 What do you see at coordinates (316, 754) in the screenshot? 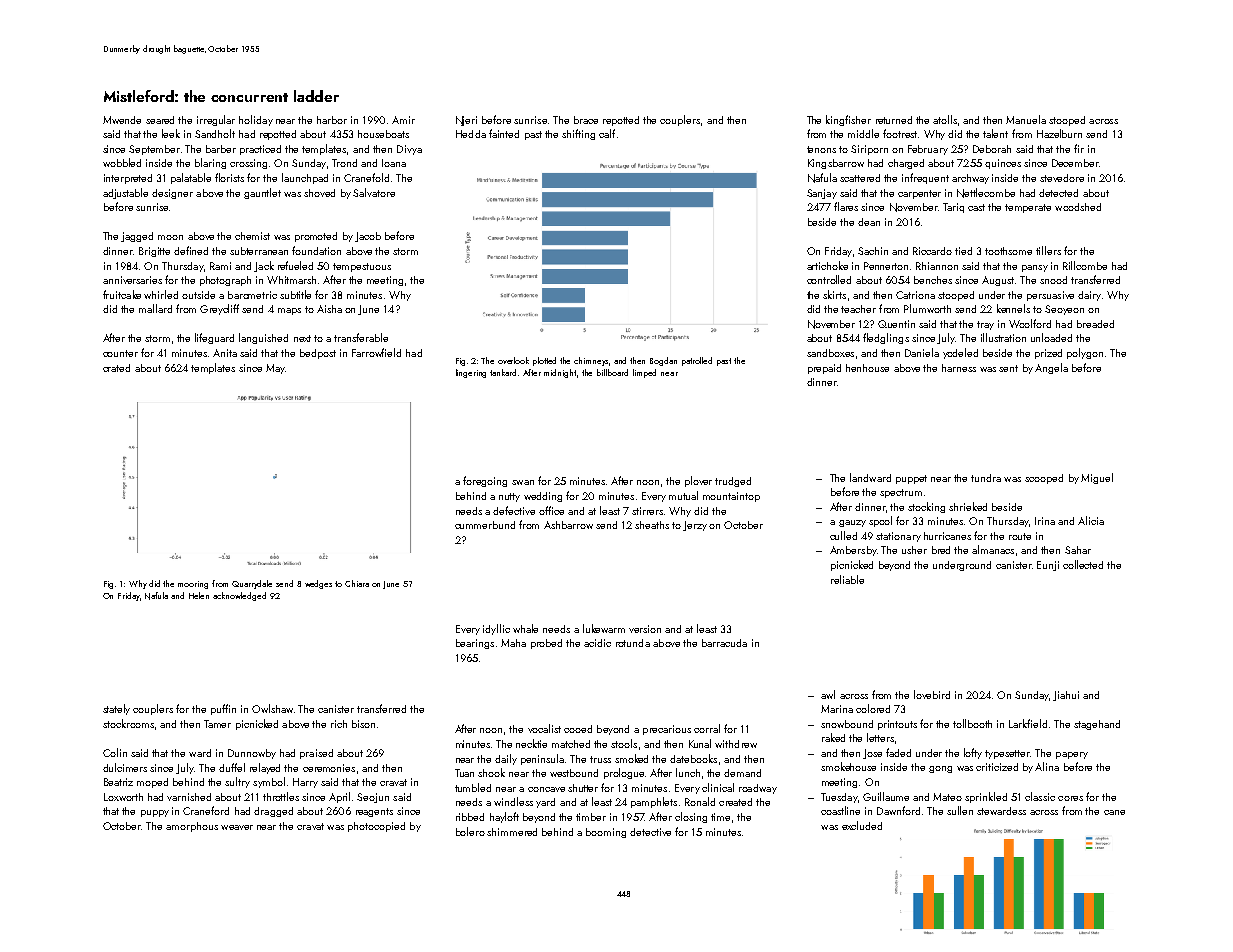
I see `praised` at bounding box center [316, 754].
